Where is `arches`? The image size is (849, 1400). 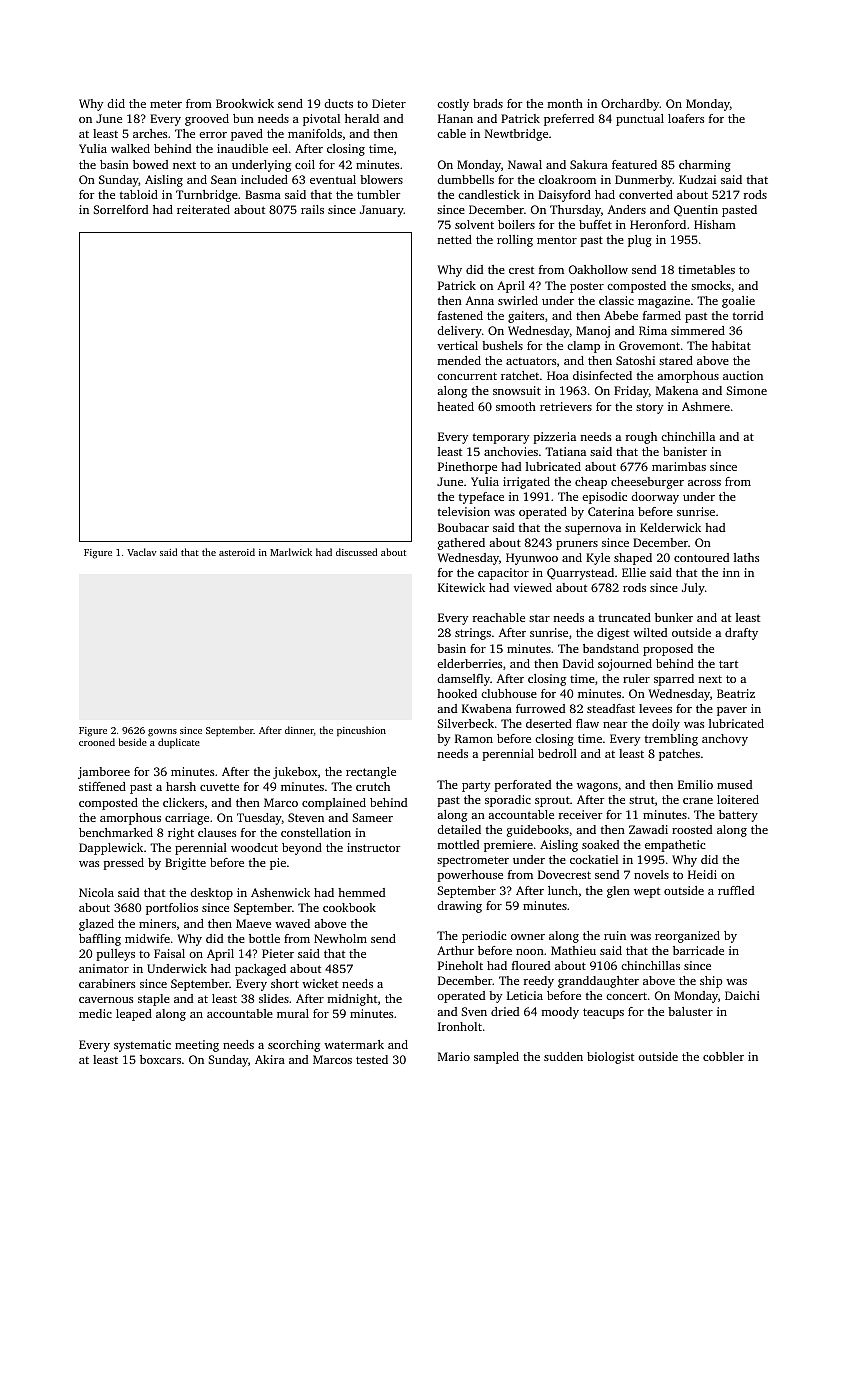
arches is located at coordinates (150, 133).
